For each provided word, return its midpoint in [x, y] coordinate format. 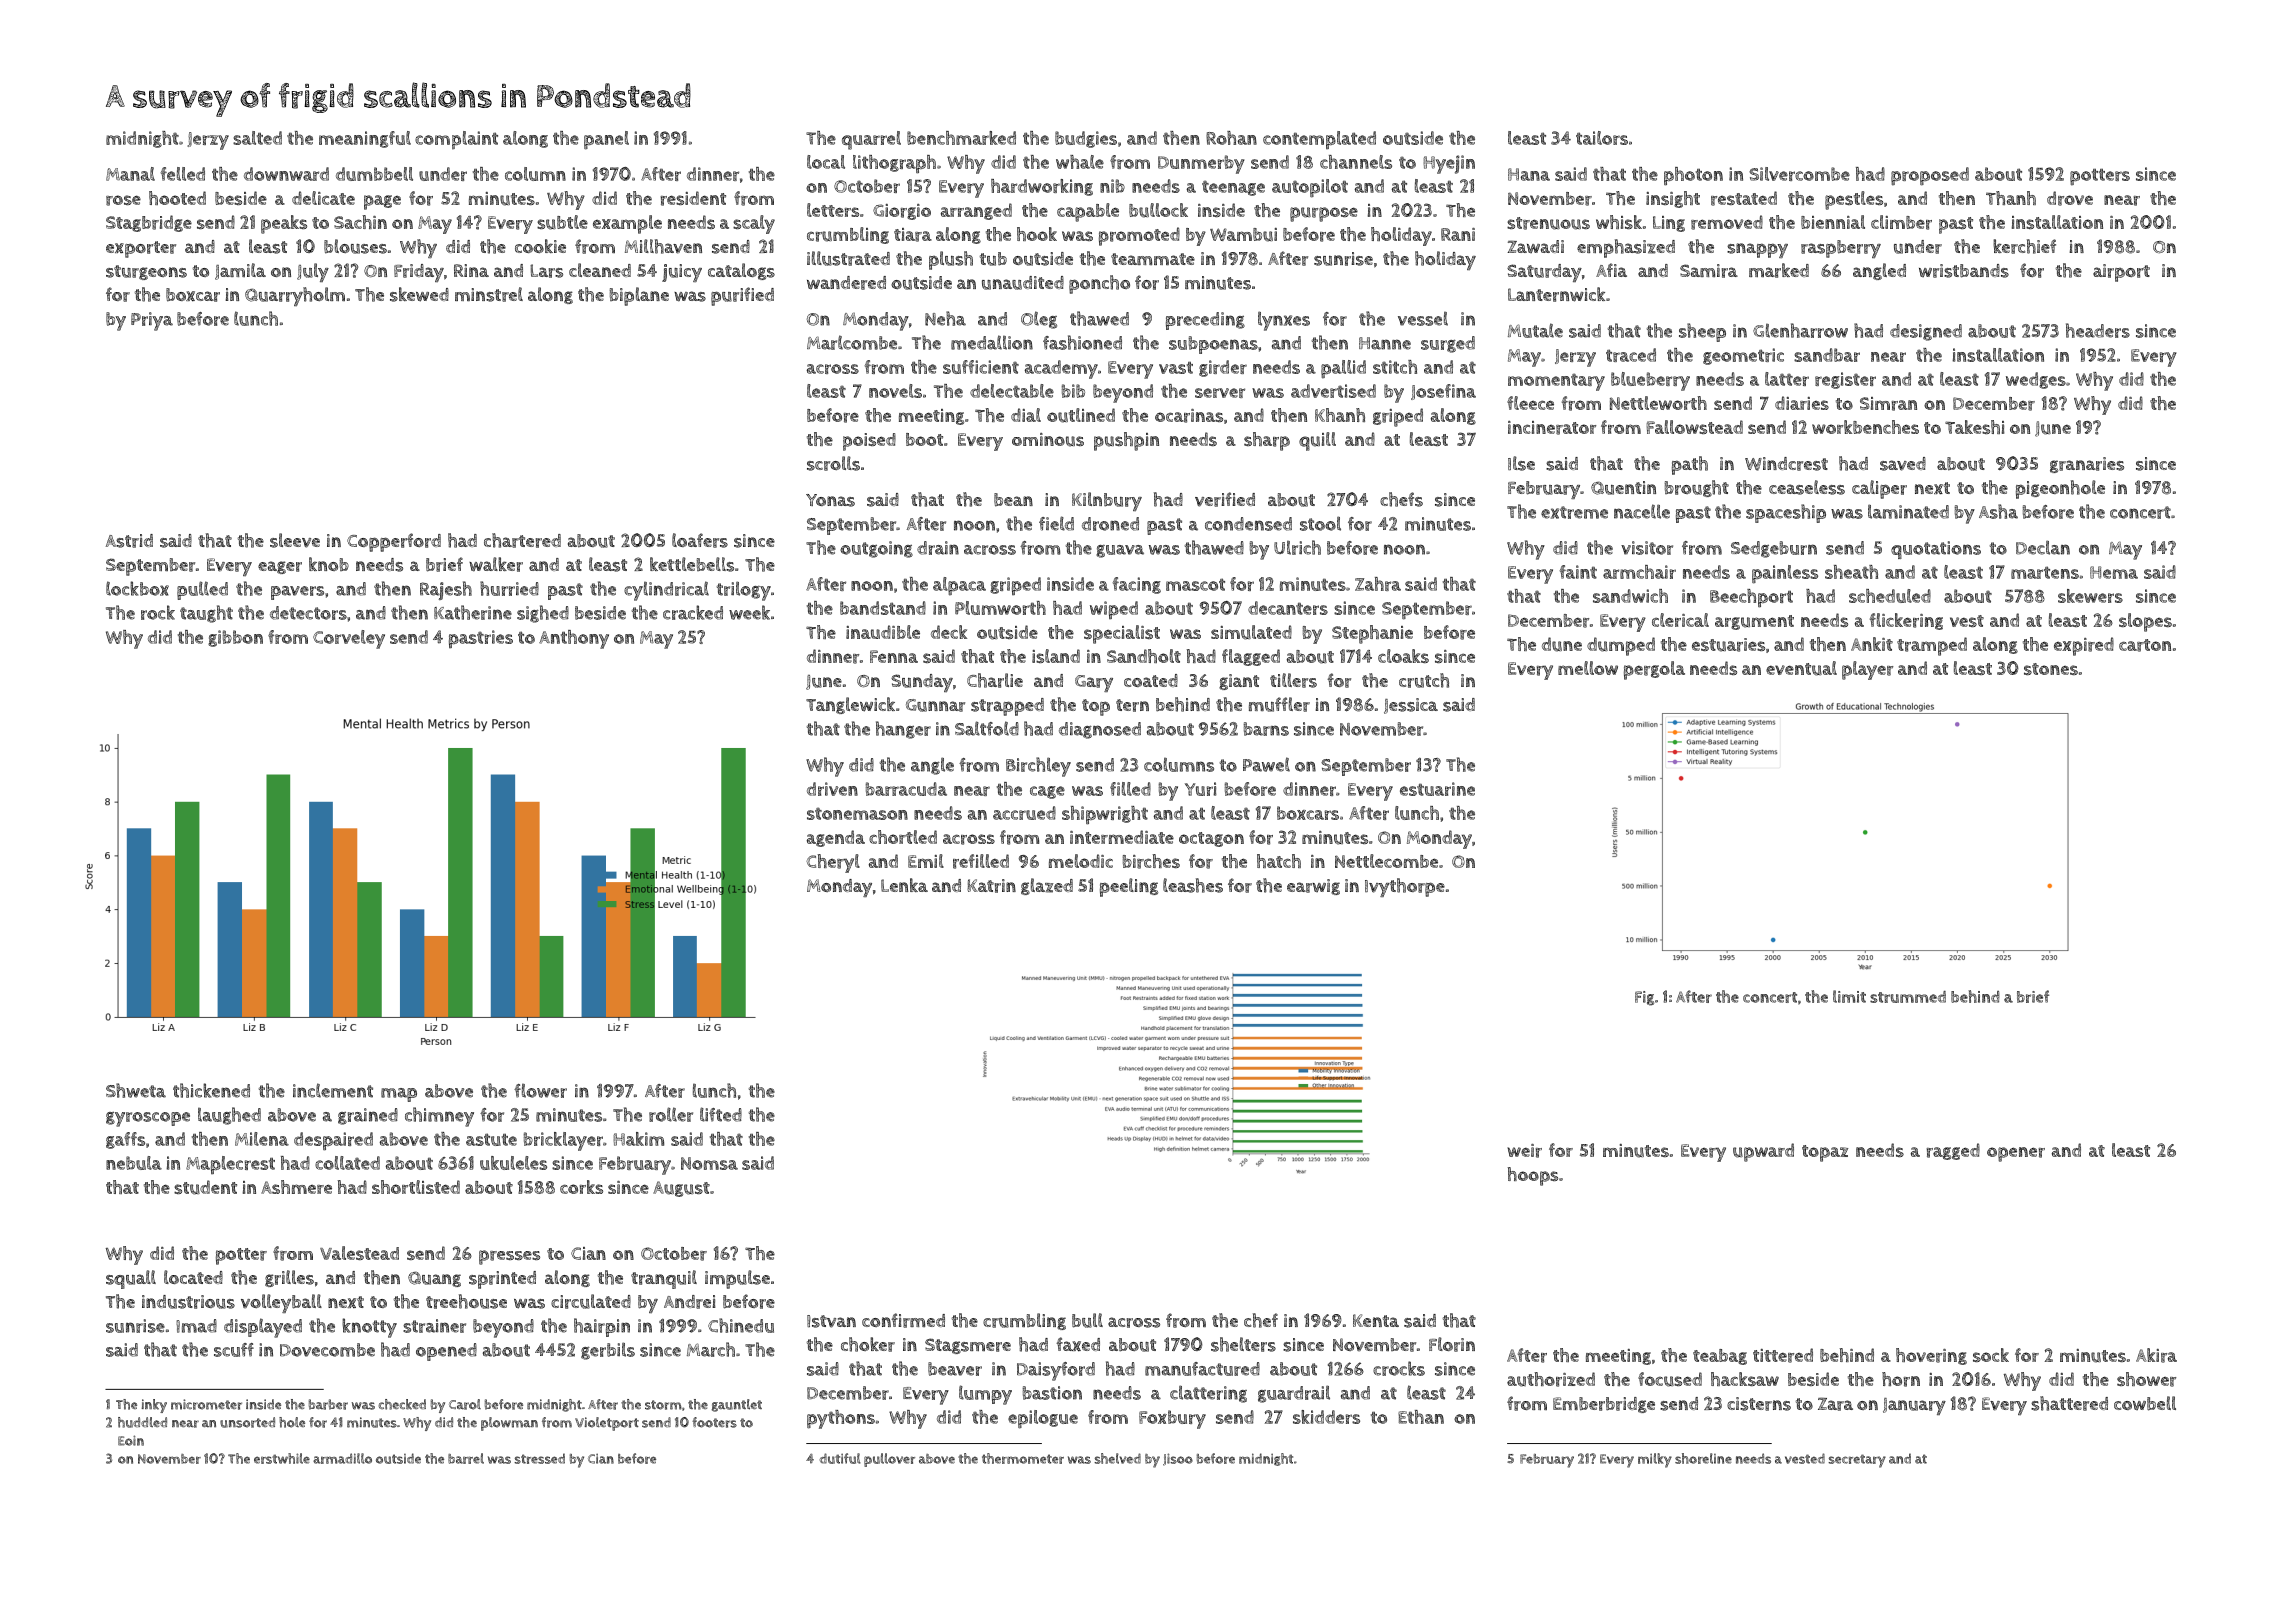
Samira [1709, 271]
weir [1524, 1151]
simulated [1251, 632]
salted [257, 138]
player [1867, 670]
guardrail [1294, 1394]
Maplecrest [230, 1165]
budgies [1086, 139]
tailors [1602, 138]
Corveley [349, 639]
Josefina [1443, 392]
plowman [509, 1424]
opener [2016, 1154]
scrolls [833, 463]
